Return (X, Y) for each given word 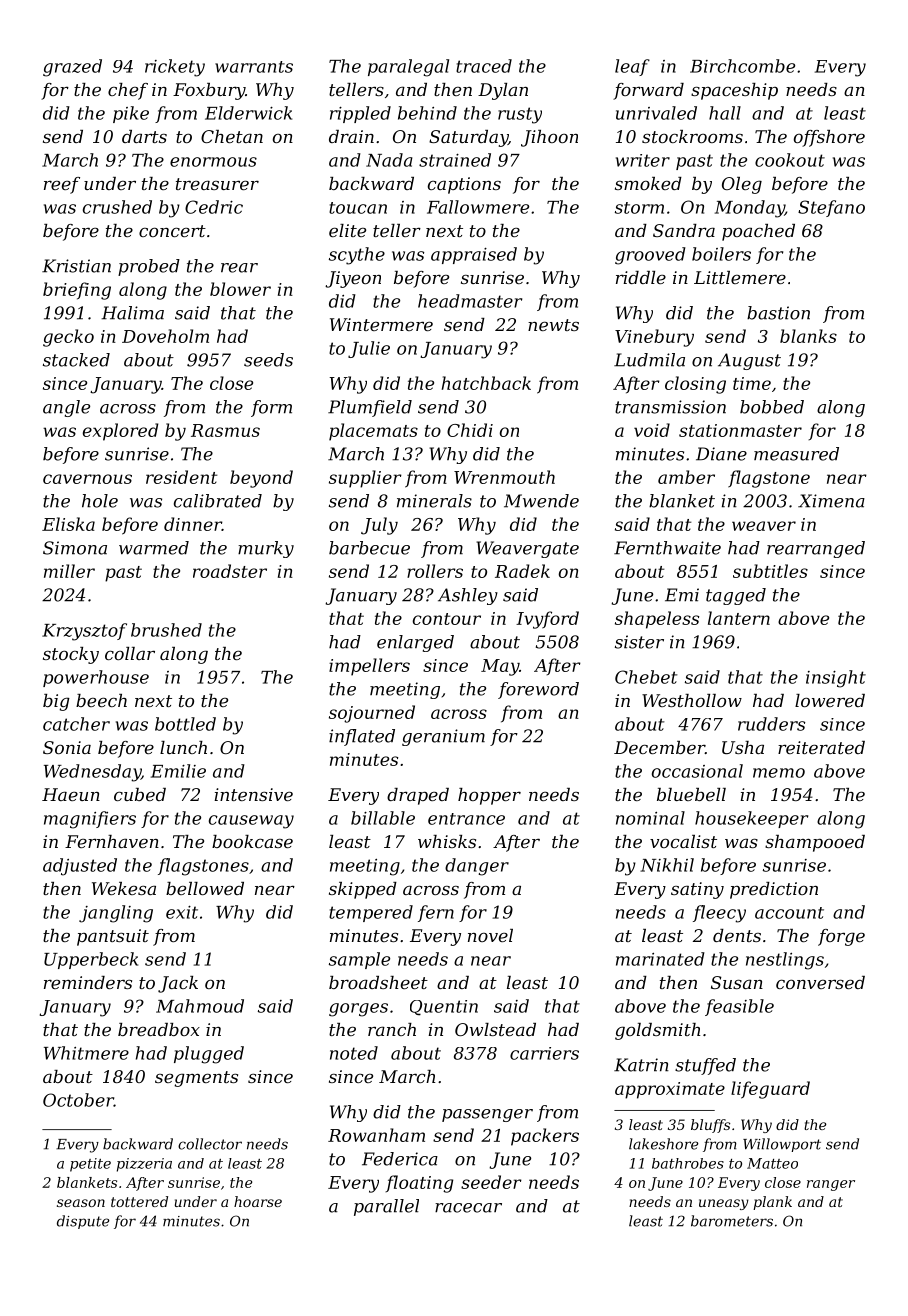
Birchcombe (742, 66)
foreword (538, 690)
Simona (75, 548)
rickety (175, 68)
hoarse (258, 1201)
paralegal (408, 68)
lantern (739, 618)
